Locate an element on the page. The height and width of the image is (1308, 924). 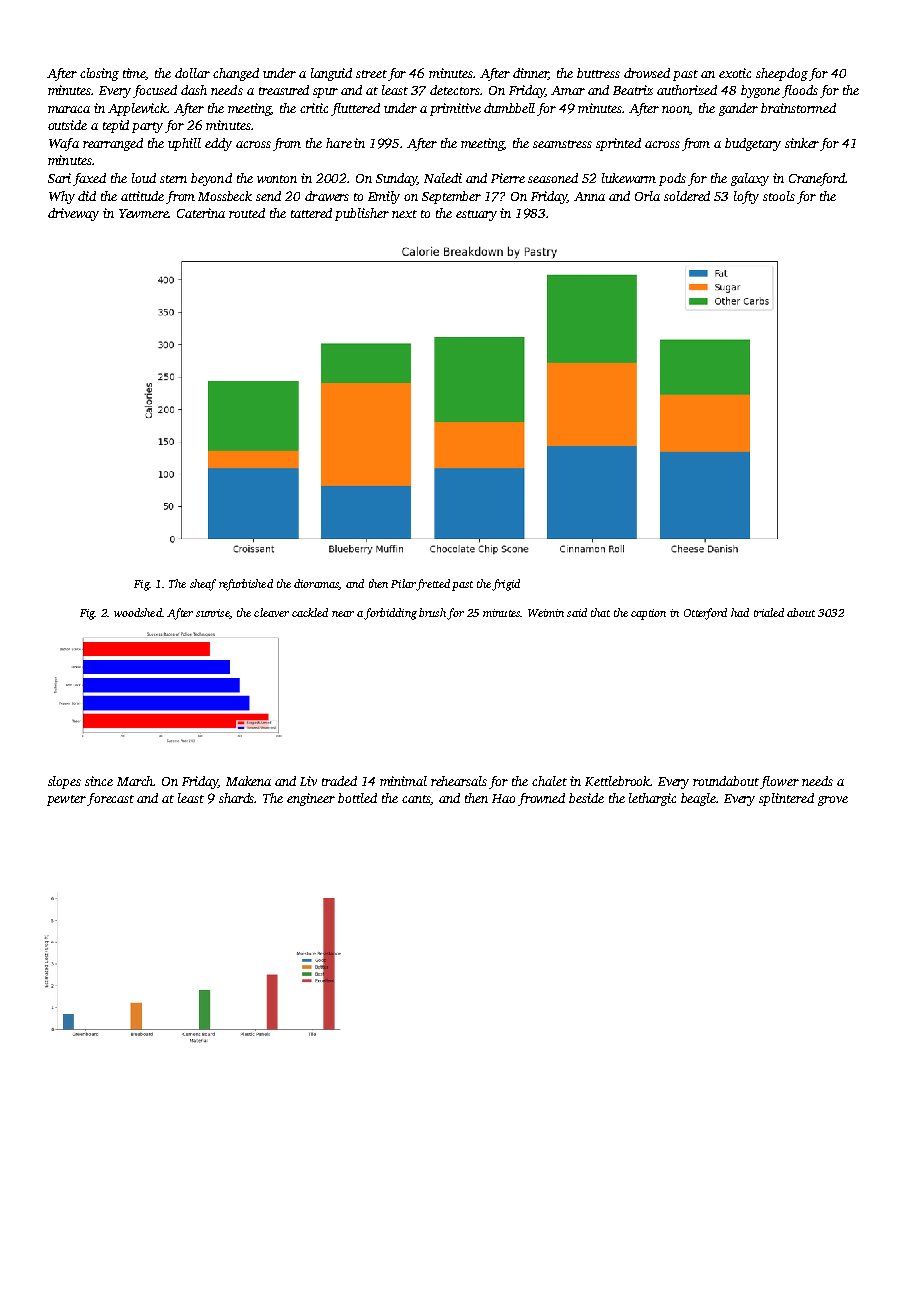
near is located at coordinates (343, 614).
